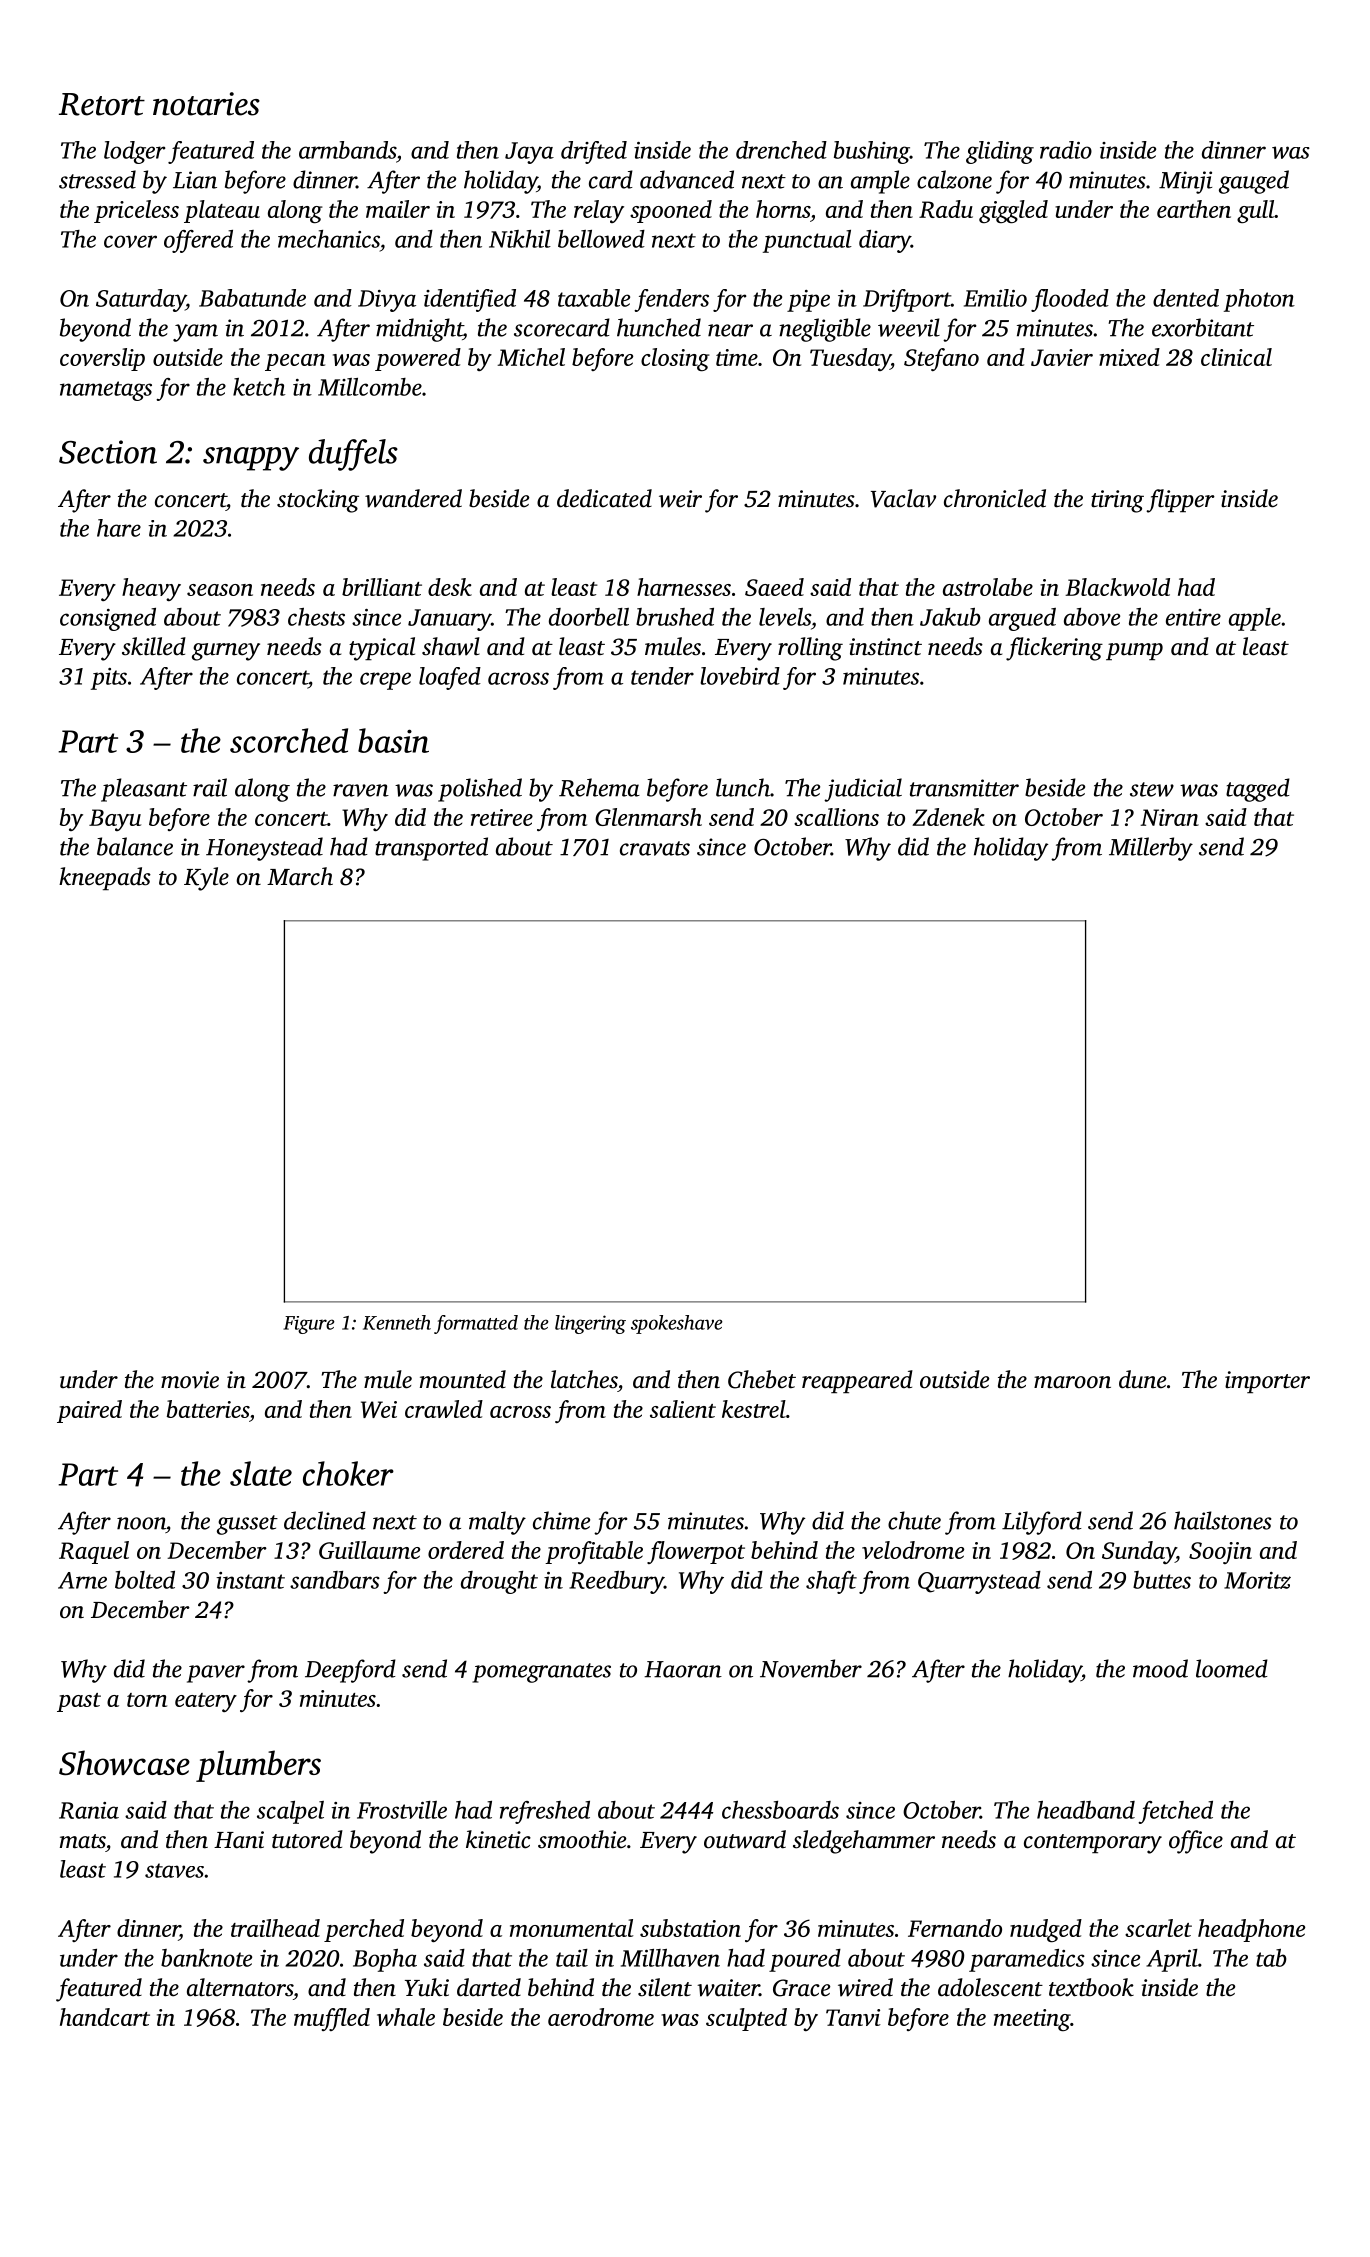 Image resolution: width=1370 pixels, height=2257 pixels. Describe the element at coordinates (1259, 300) in the screenshot. I see `photon` at that location.
